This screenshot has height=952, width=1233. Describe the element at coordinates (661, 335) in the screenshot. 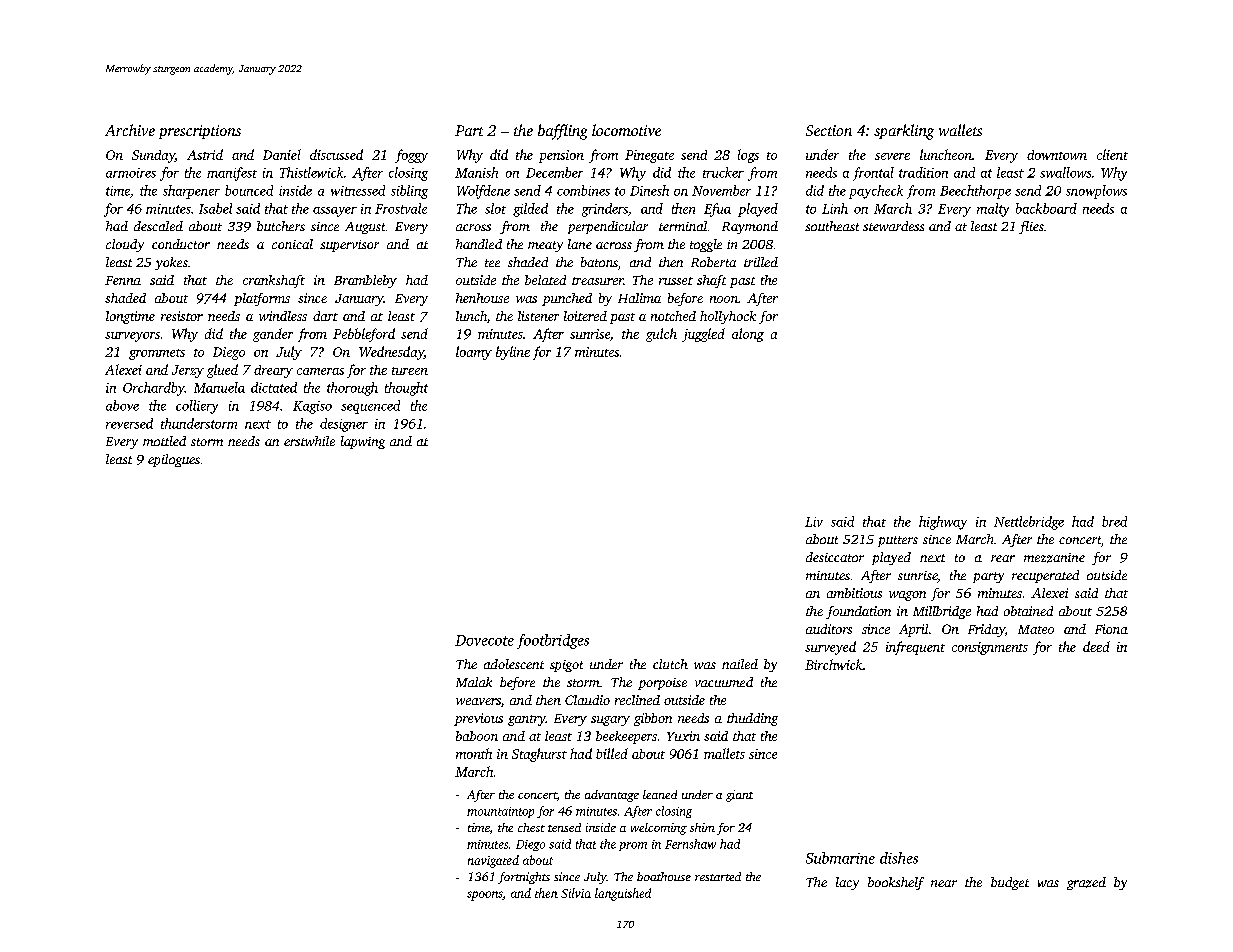

I see `gulch` at that location.
